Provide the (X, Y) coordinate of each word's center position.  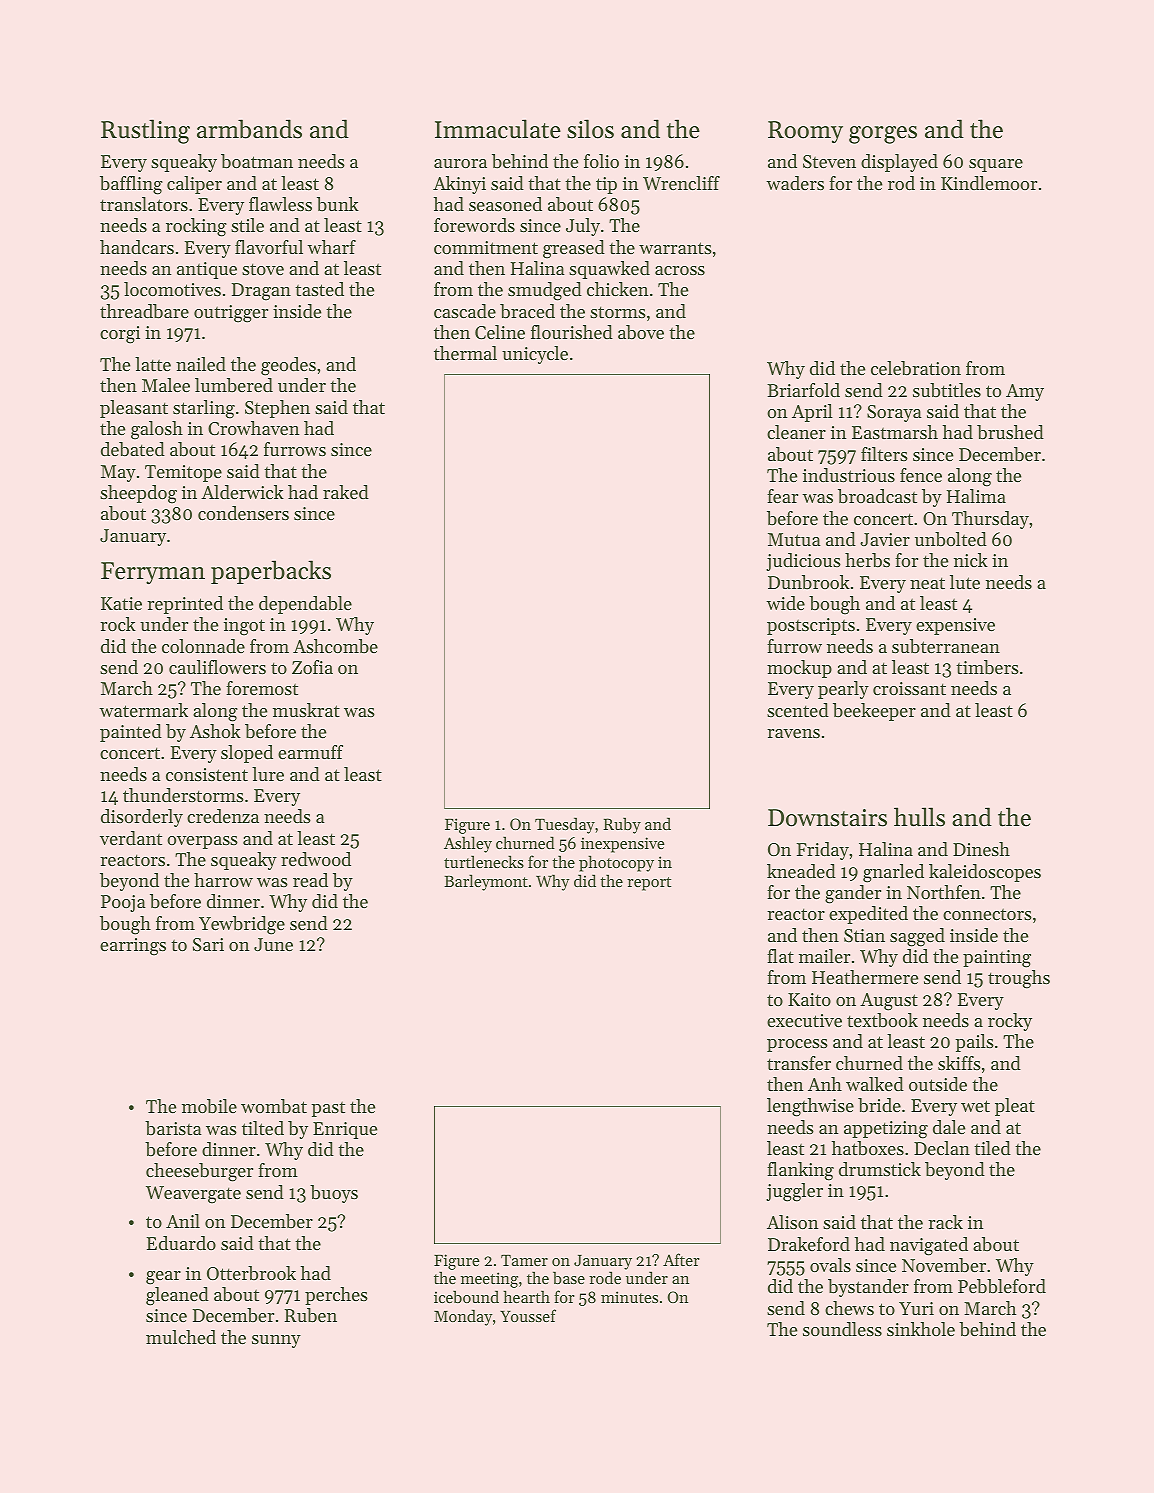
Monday (463, 1317)
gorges (883, 135)
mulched (181, 1337)
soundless (842, 1329)
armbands (249, 129)
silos (590, 129)
